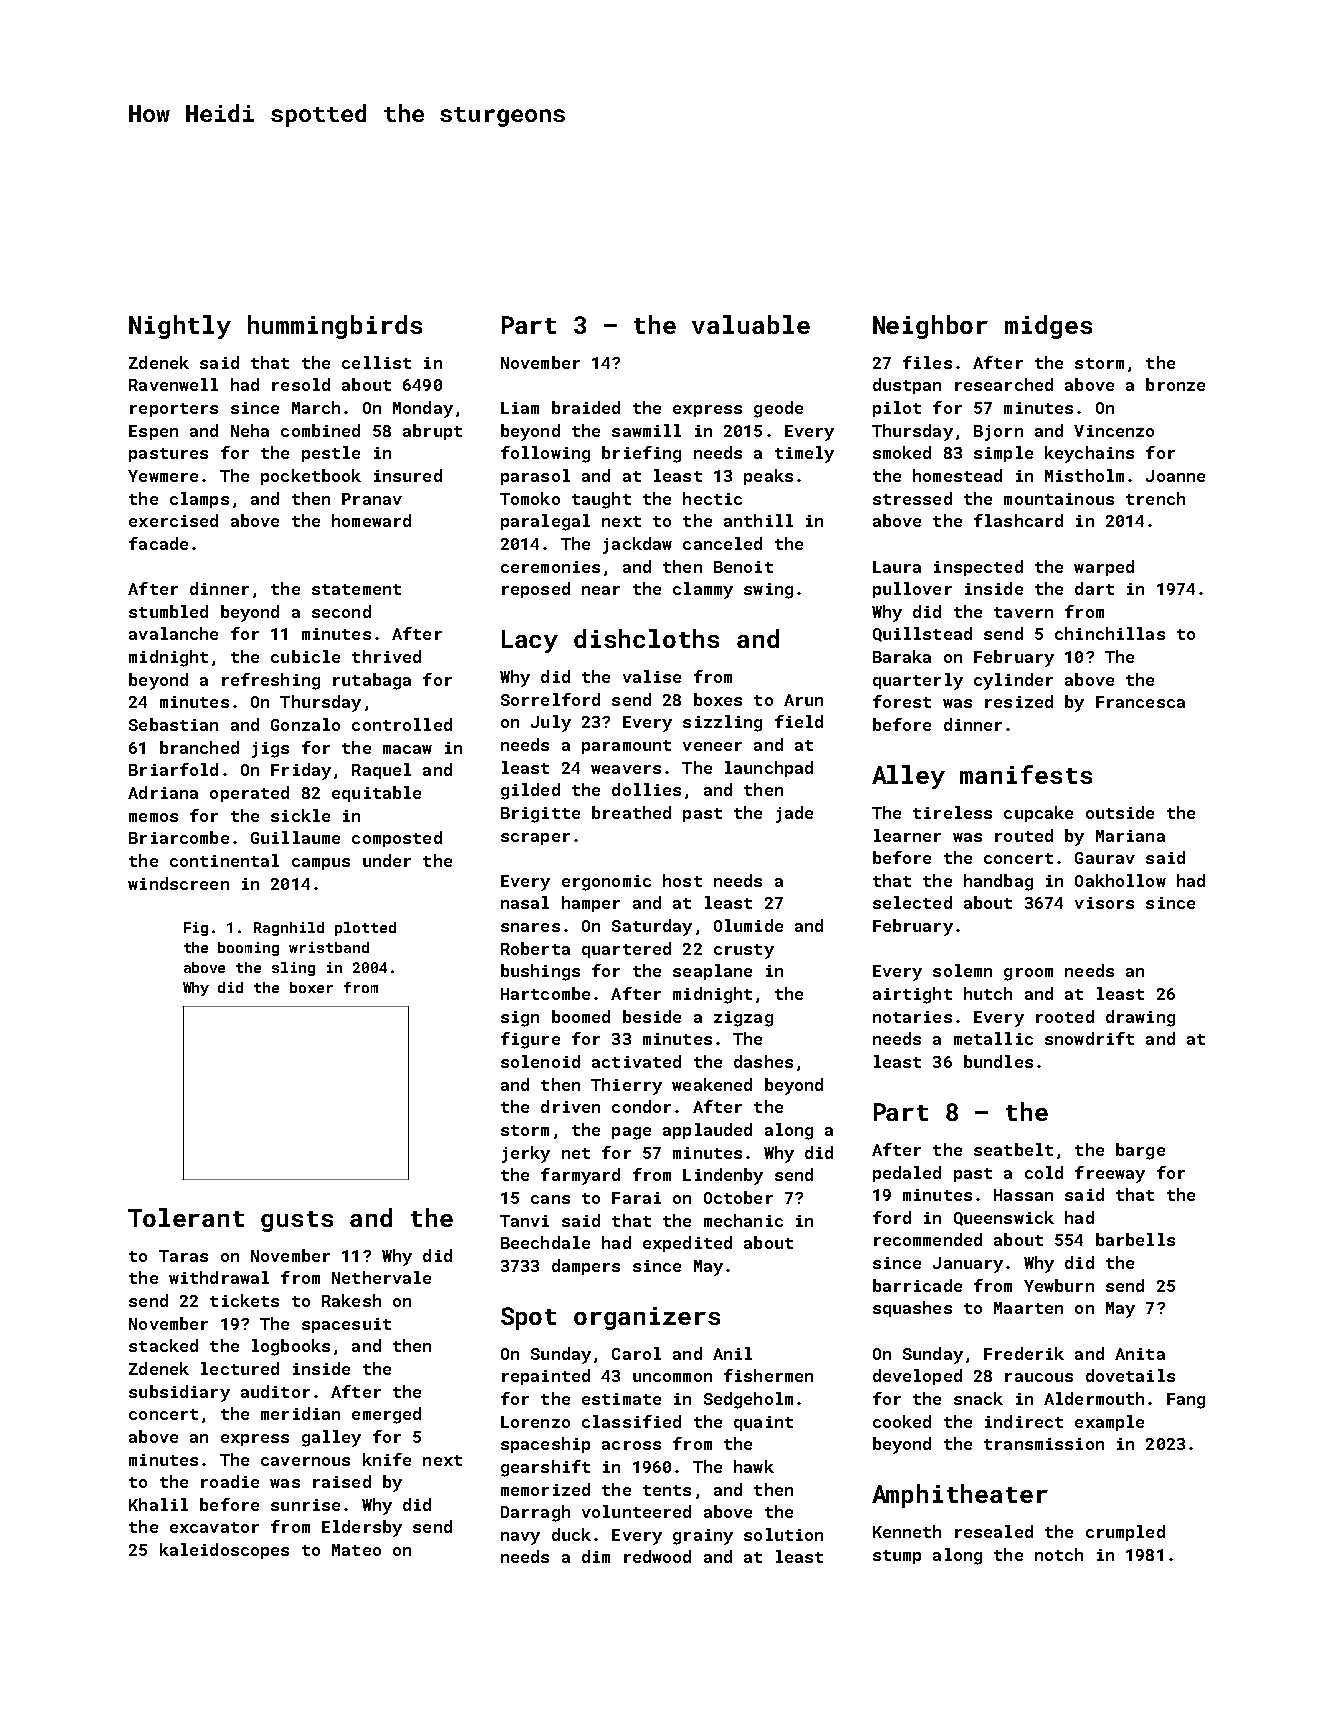  What do you see at coordinates (1140, 1018) in the page?
I see `drawing` at bounding box center [1140, 1018].
